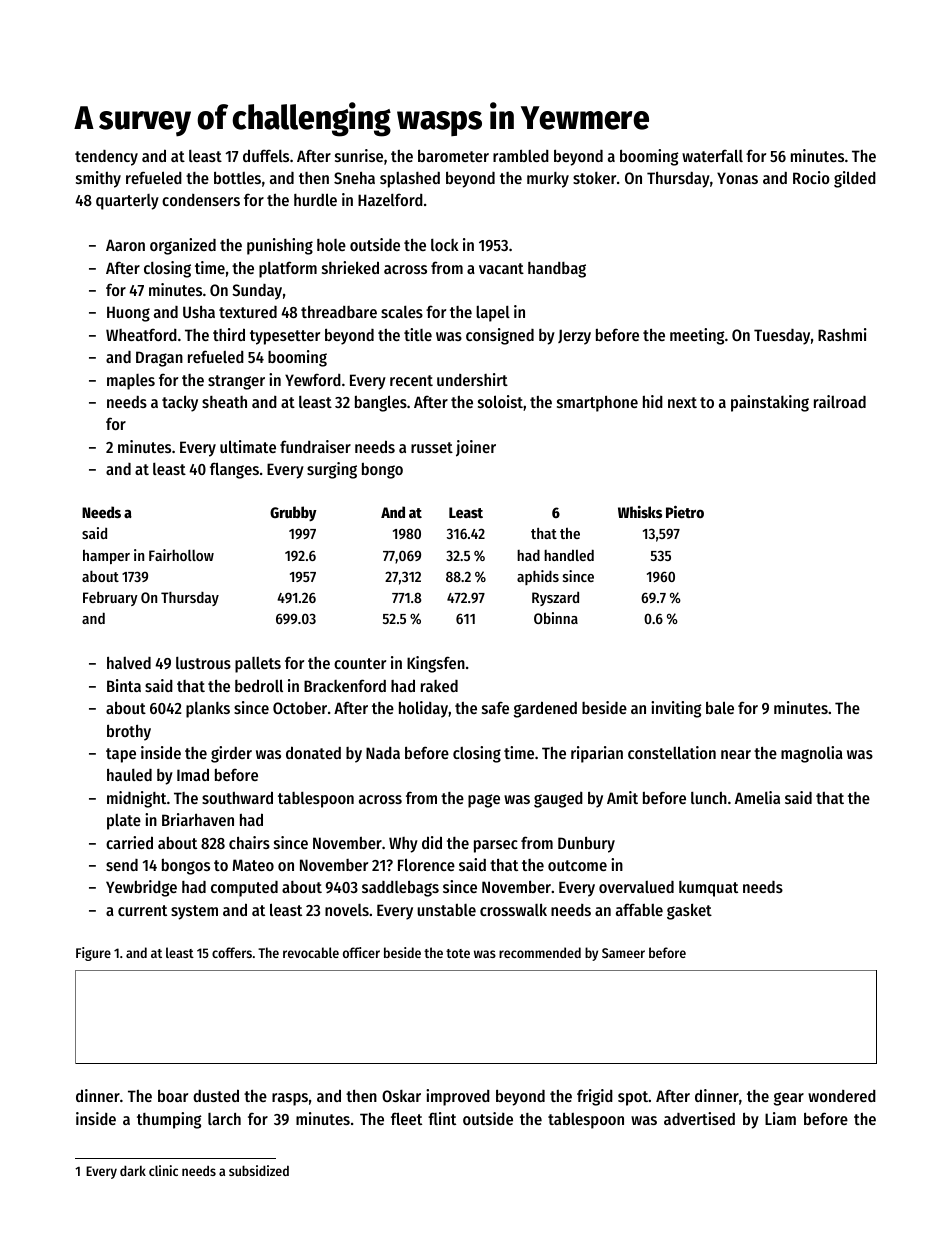  Describe the element at coordinates (244, 889) in the image. I see `computed` at that location.
